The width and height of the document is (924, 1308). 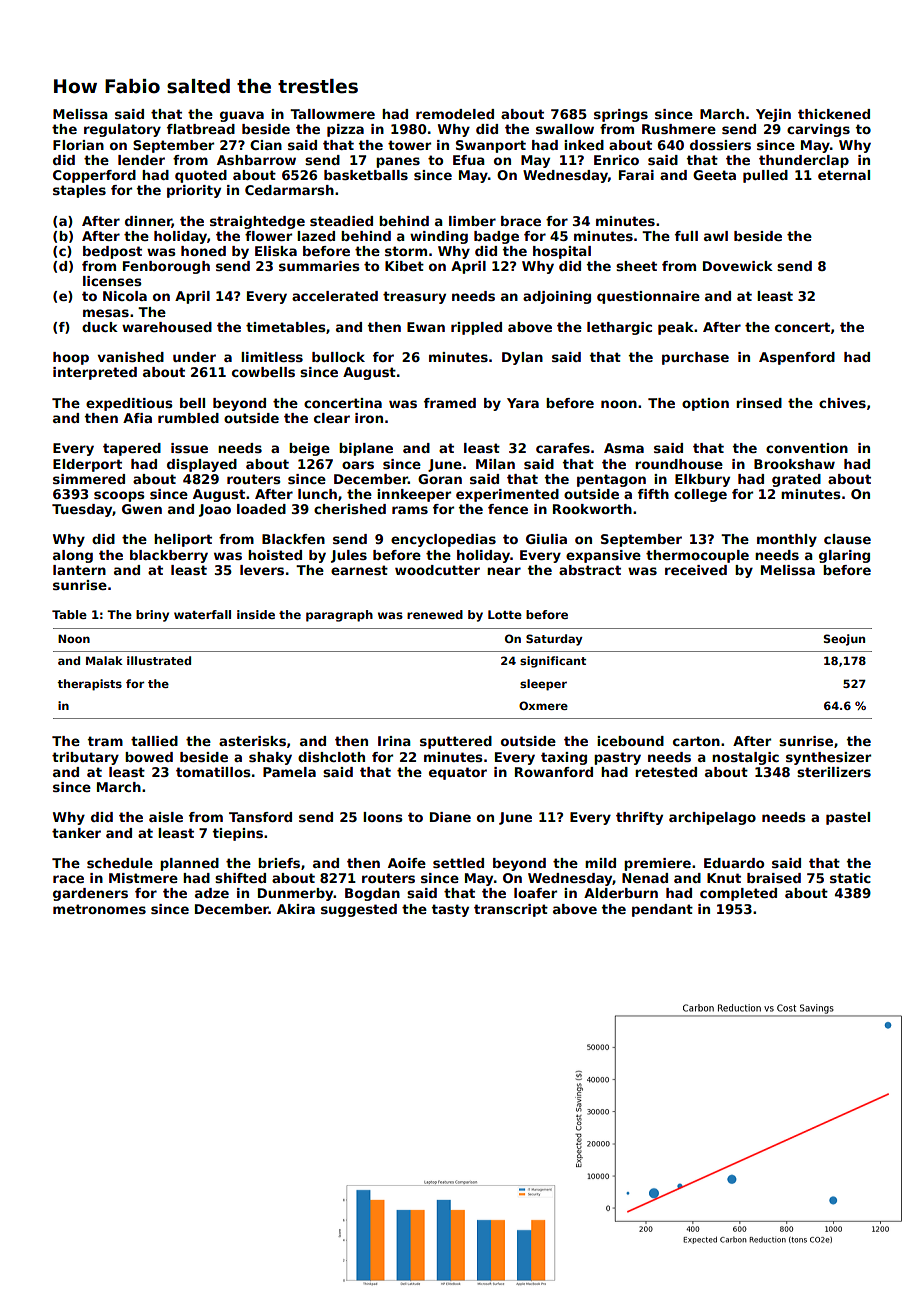 What do you see at coordinates (122, 130) in the document?
I see `regulatory` at bounding box center [122, 130].
